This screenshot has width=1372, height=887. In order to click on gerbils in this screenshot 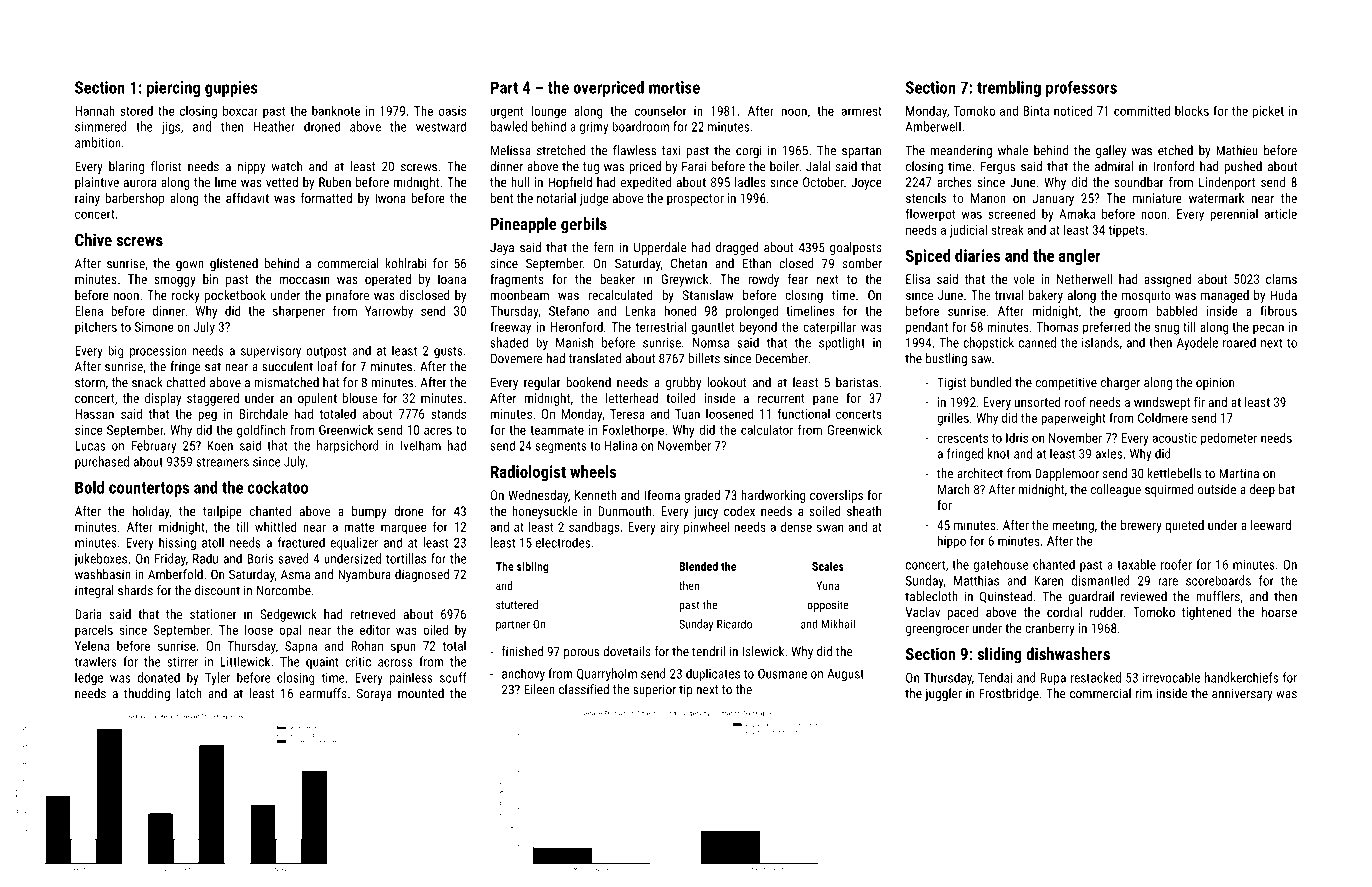, I will do `click(584, 225)`.
